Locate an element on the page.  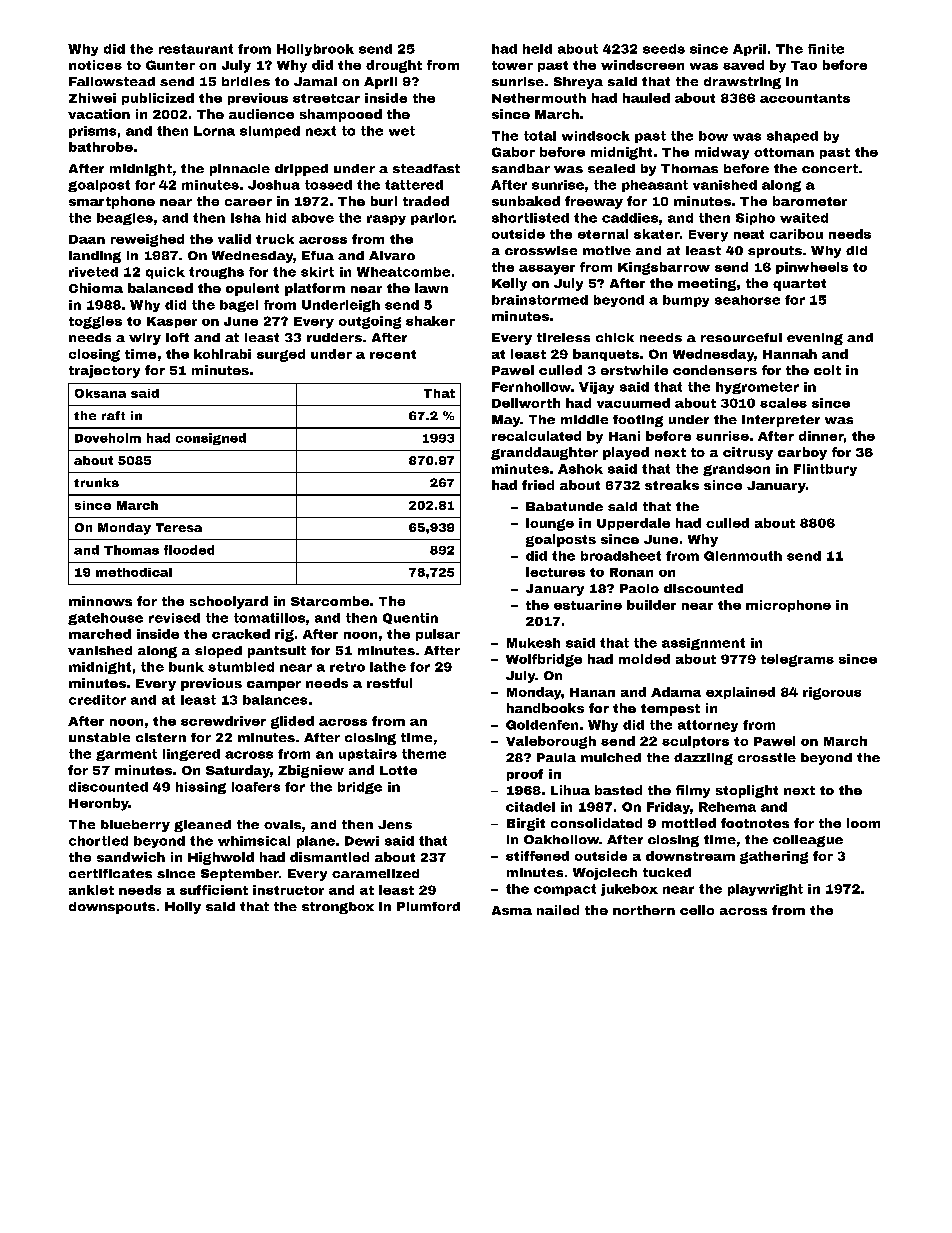
strongbox is located at coordinates (338, 908).
